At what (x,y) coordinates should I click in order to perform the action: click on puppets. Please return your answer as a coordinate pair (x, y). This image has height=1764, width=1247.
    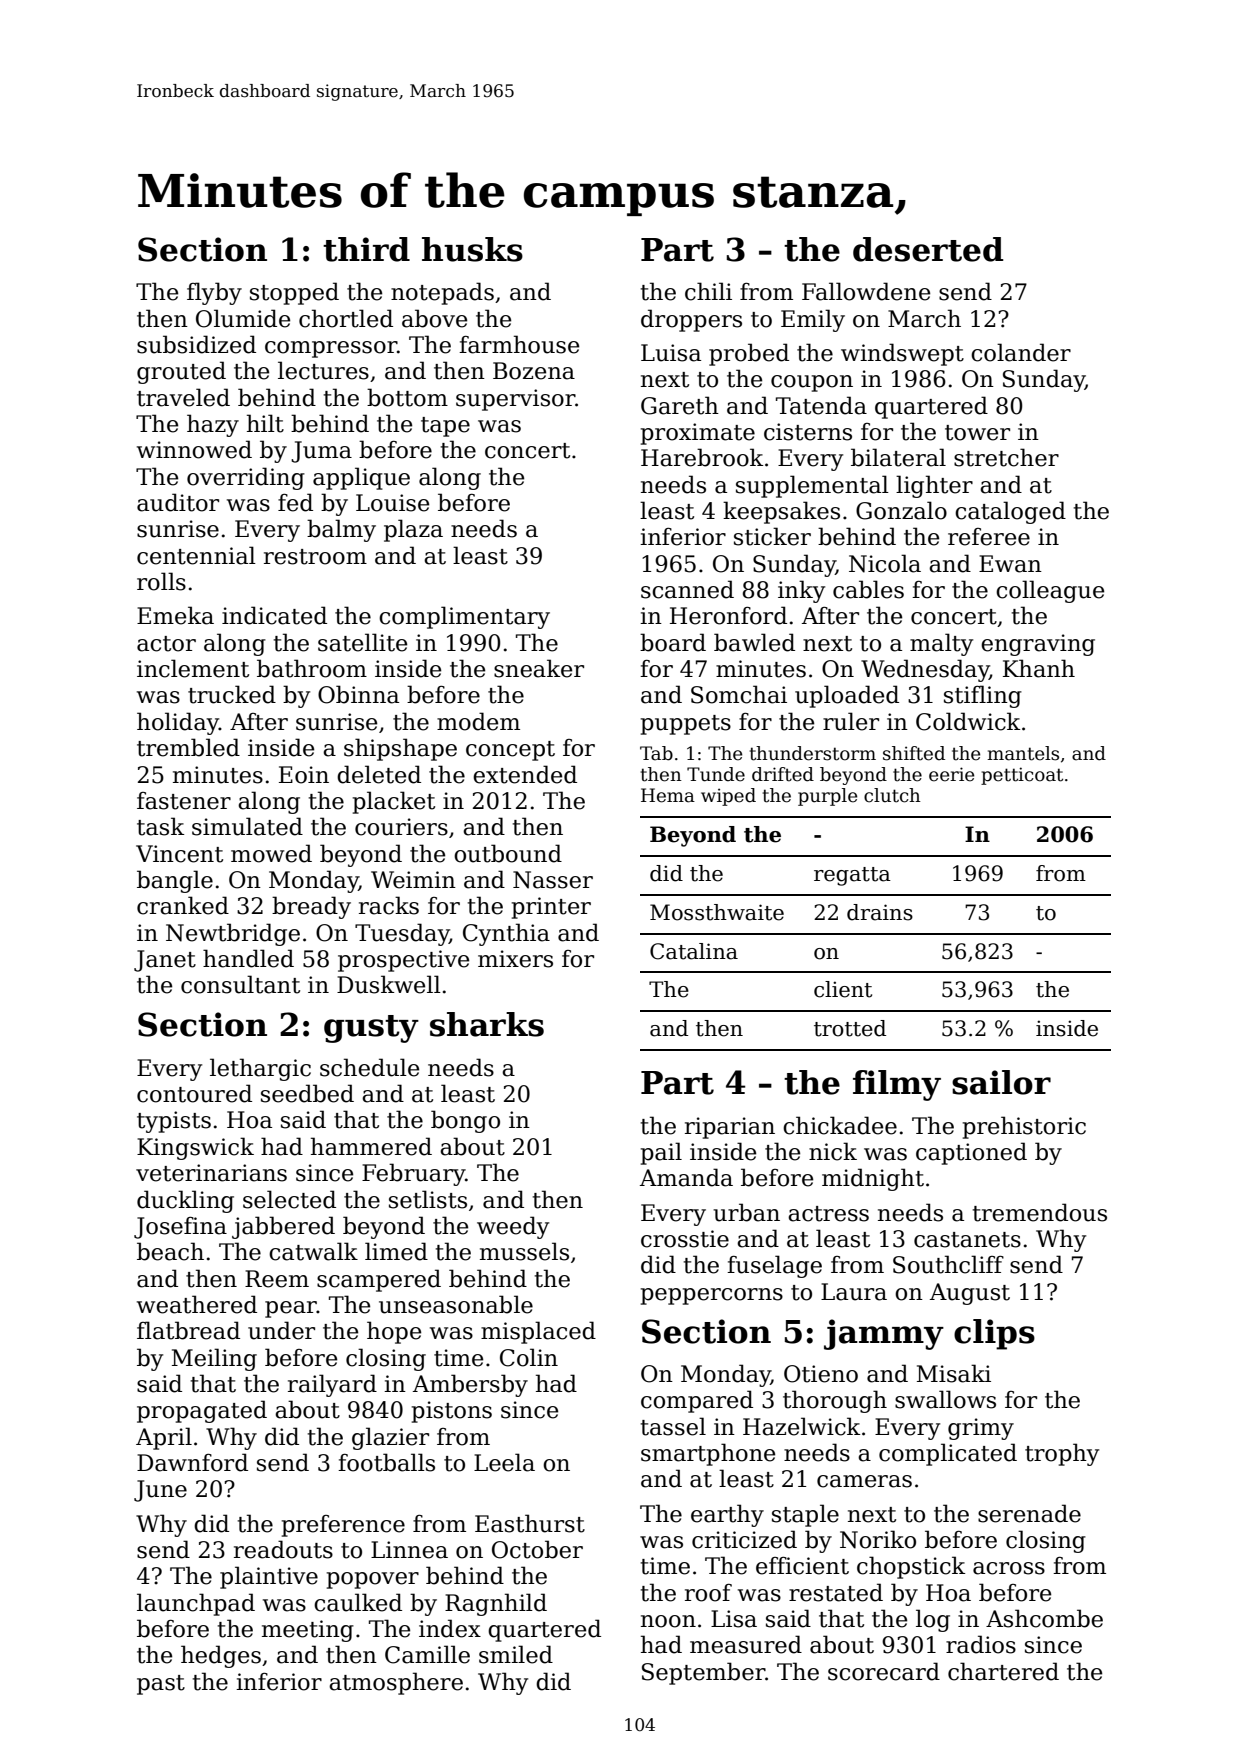
    Looking at the image, I should click on (686, 725).
